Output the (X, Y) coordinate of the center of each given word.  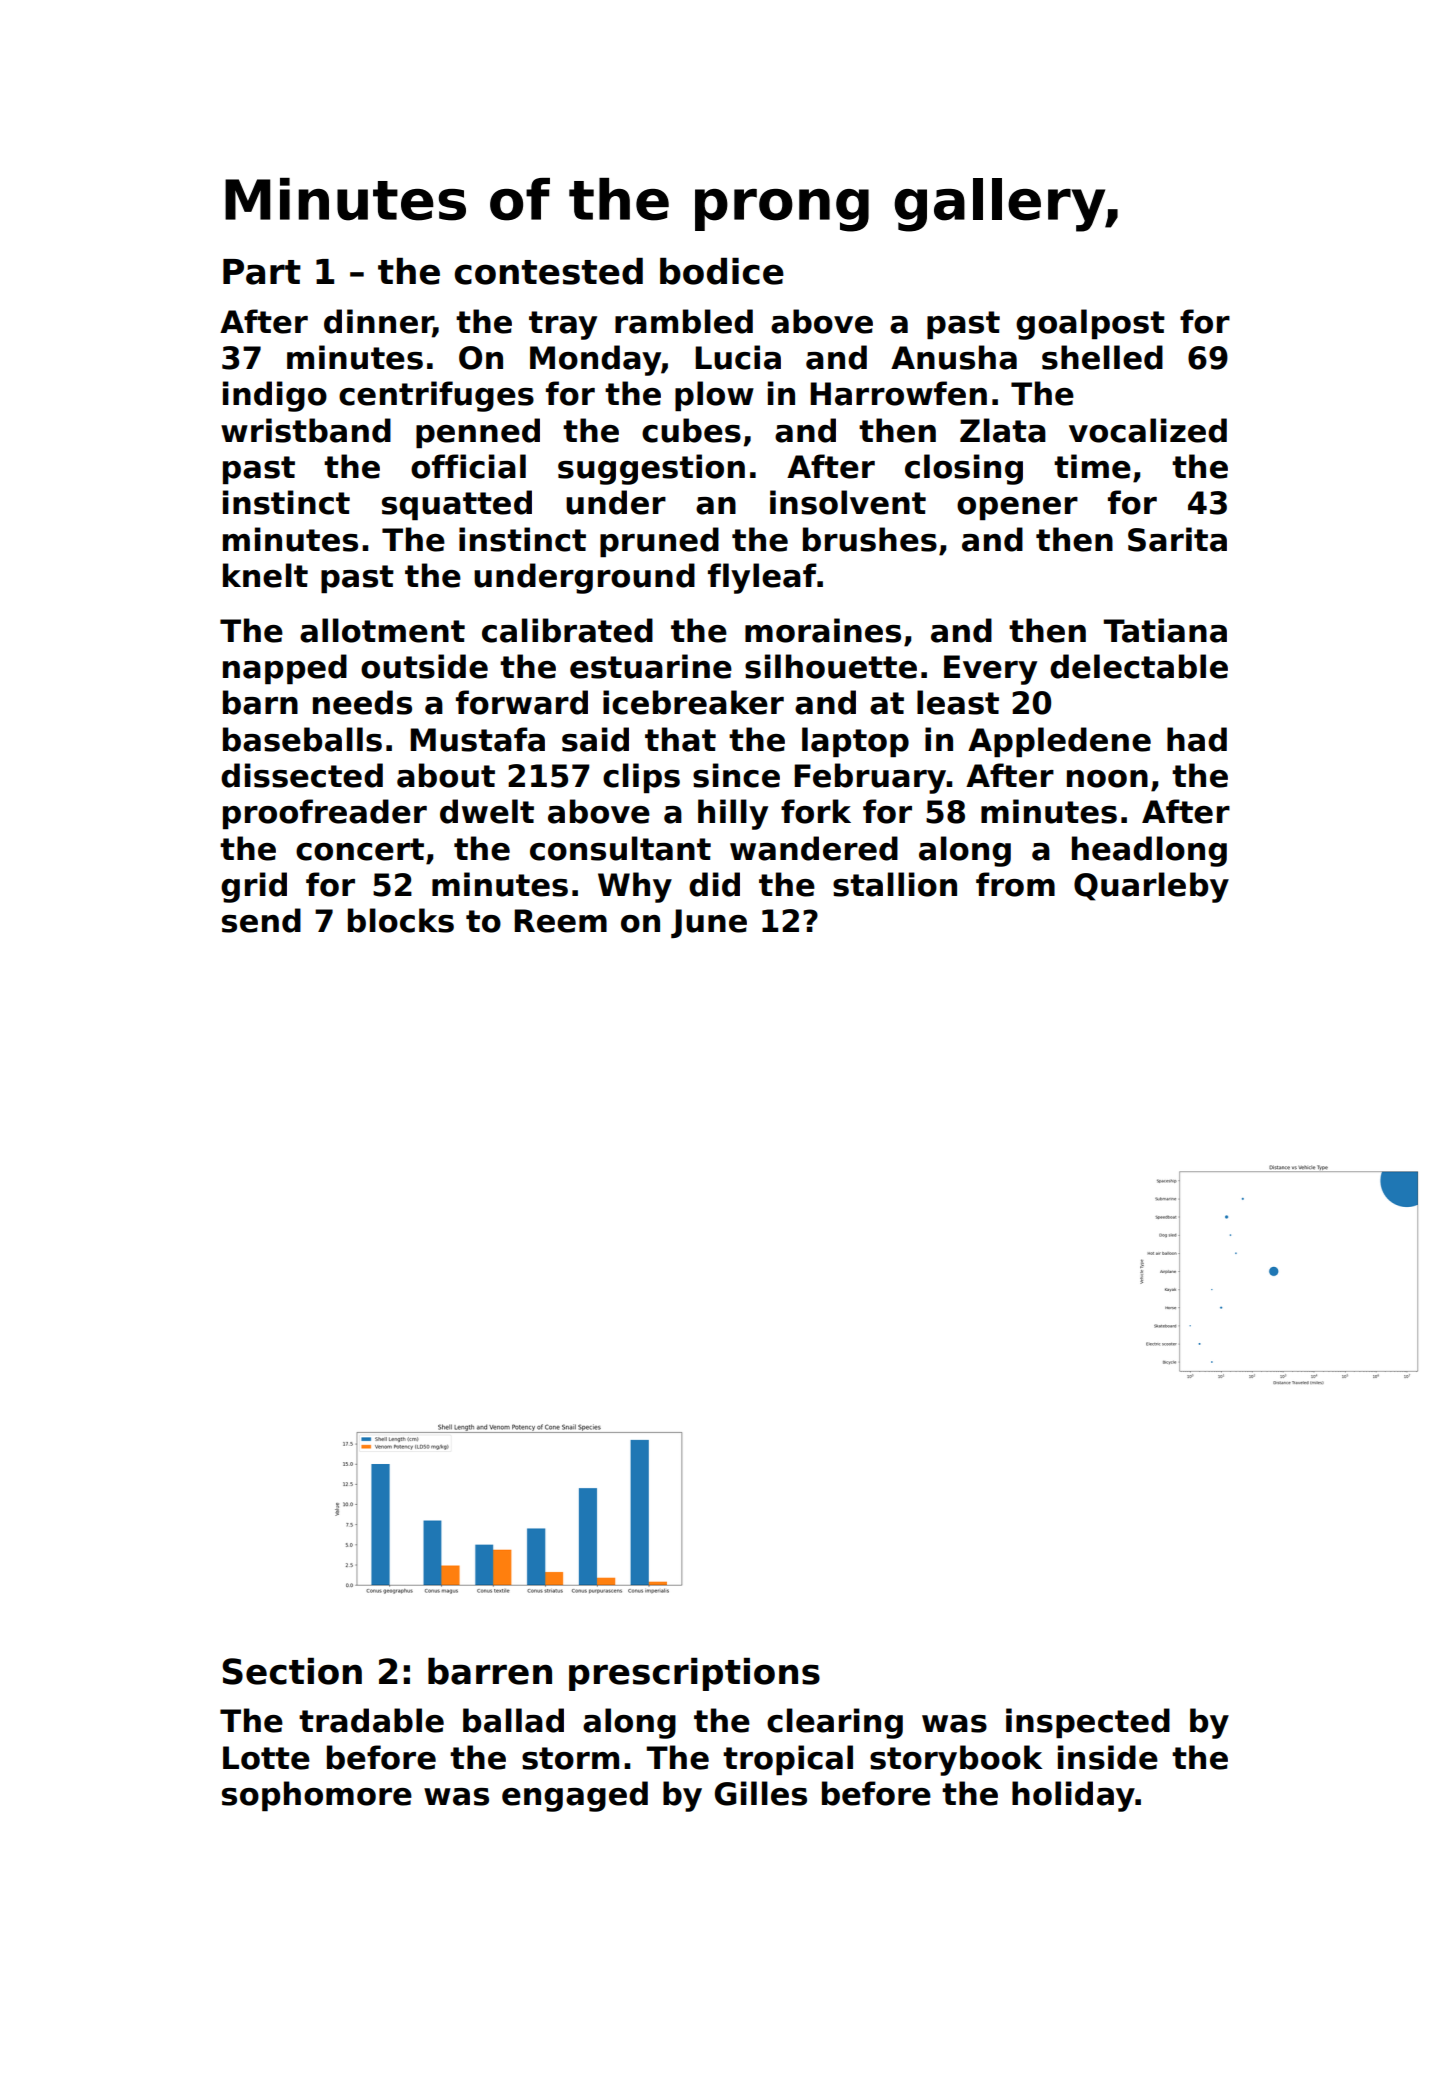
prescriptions (694, 1674)
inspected (1088, 1723)
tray (563, 325)
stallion (895, 884)
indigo (275, 396)
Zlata (1003, 430)
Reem (560, 921)
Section (292, 1671)
